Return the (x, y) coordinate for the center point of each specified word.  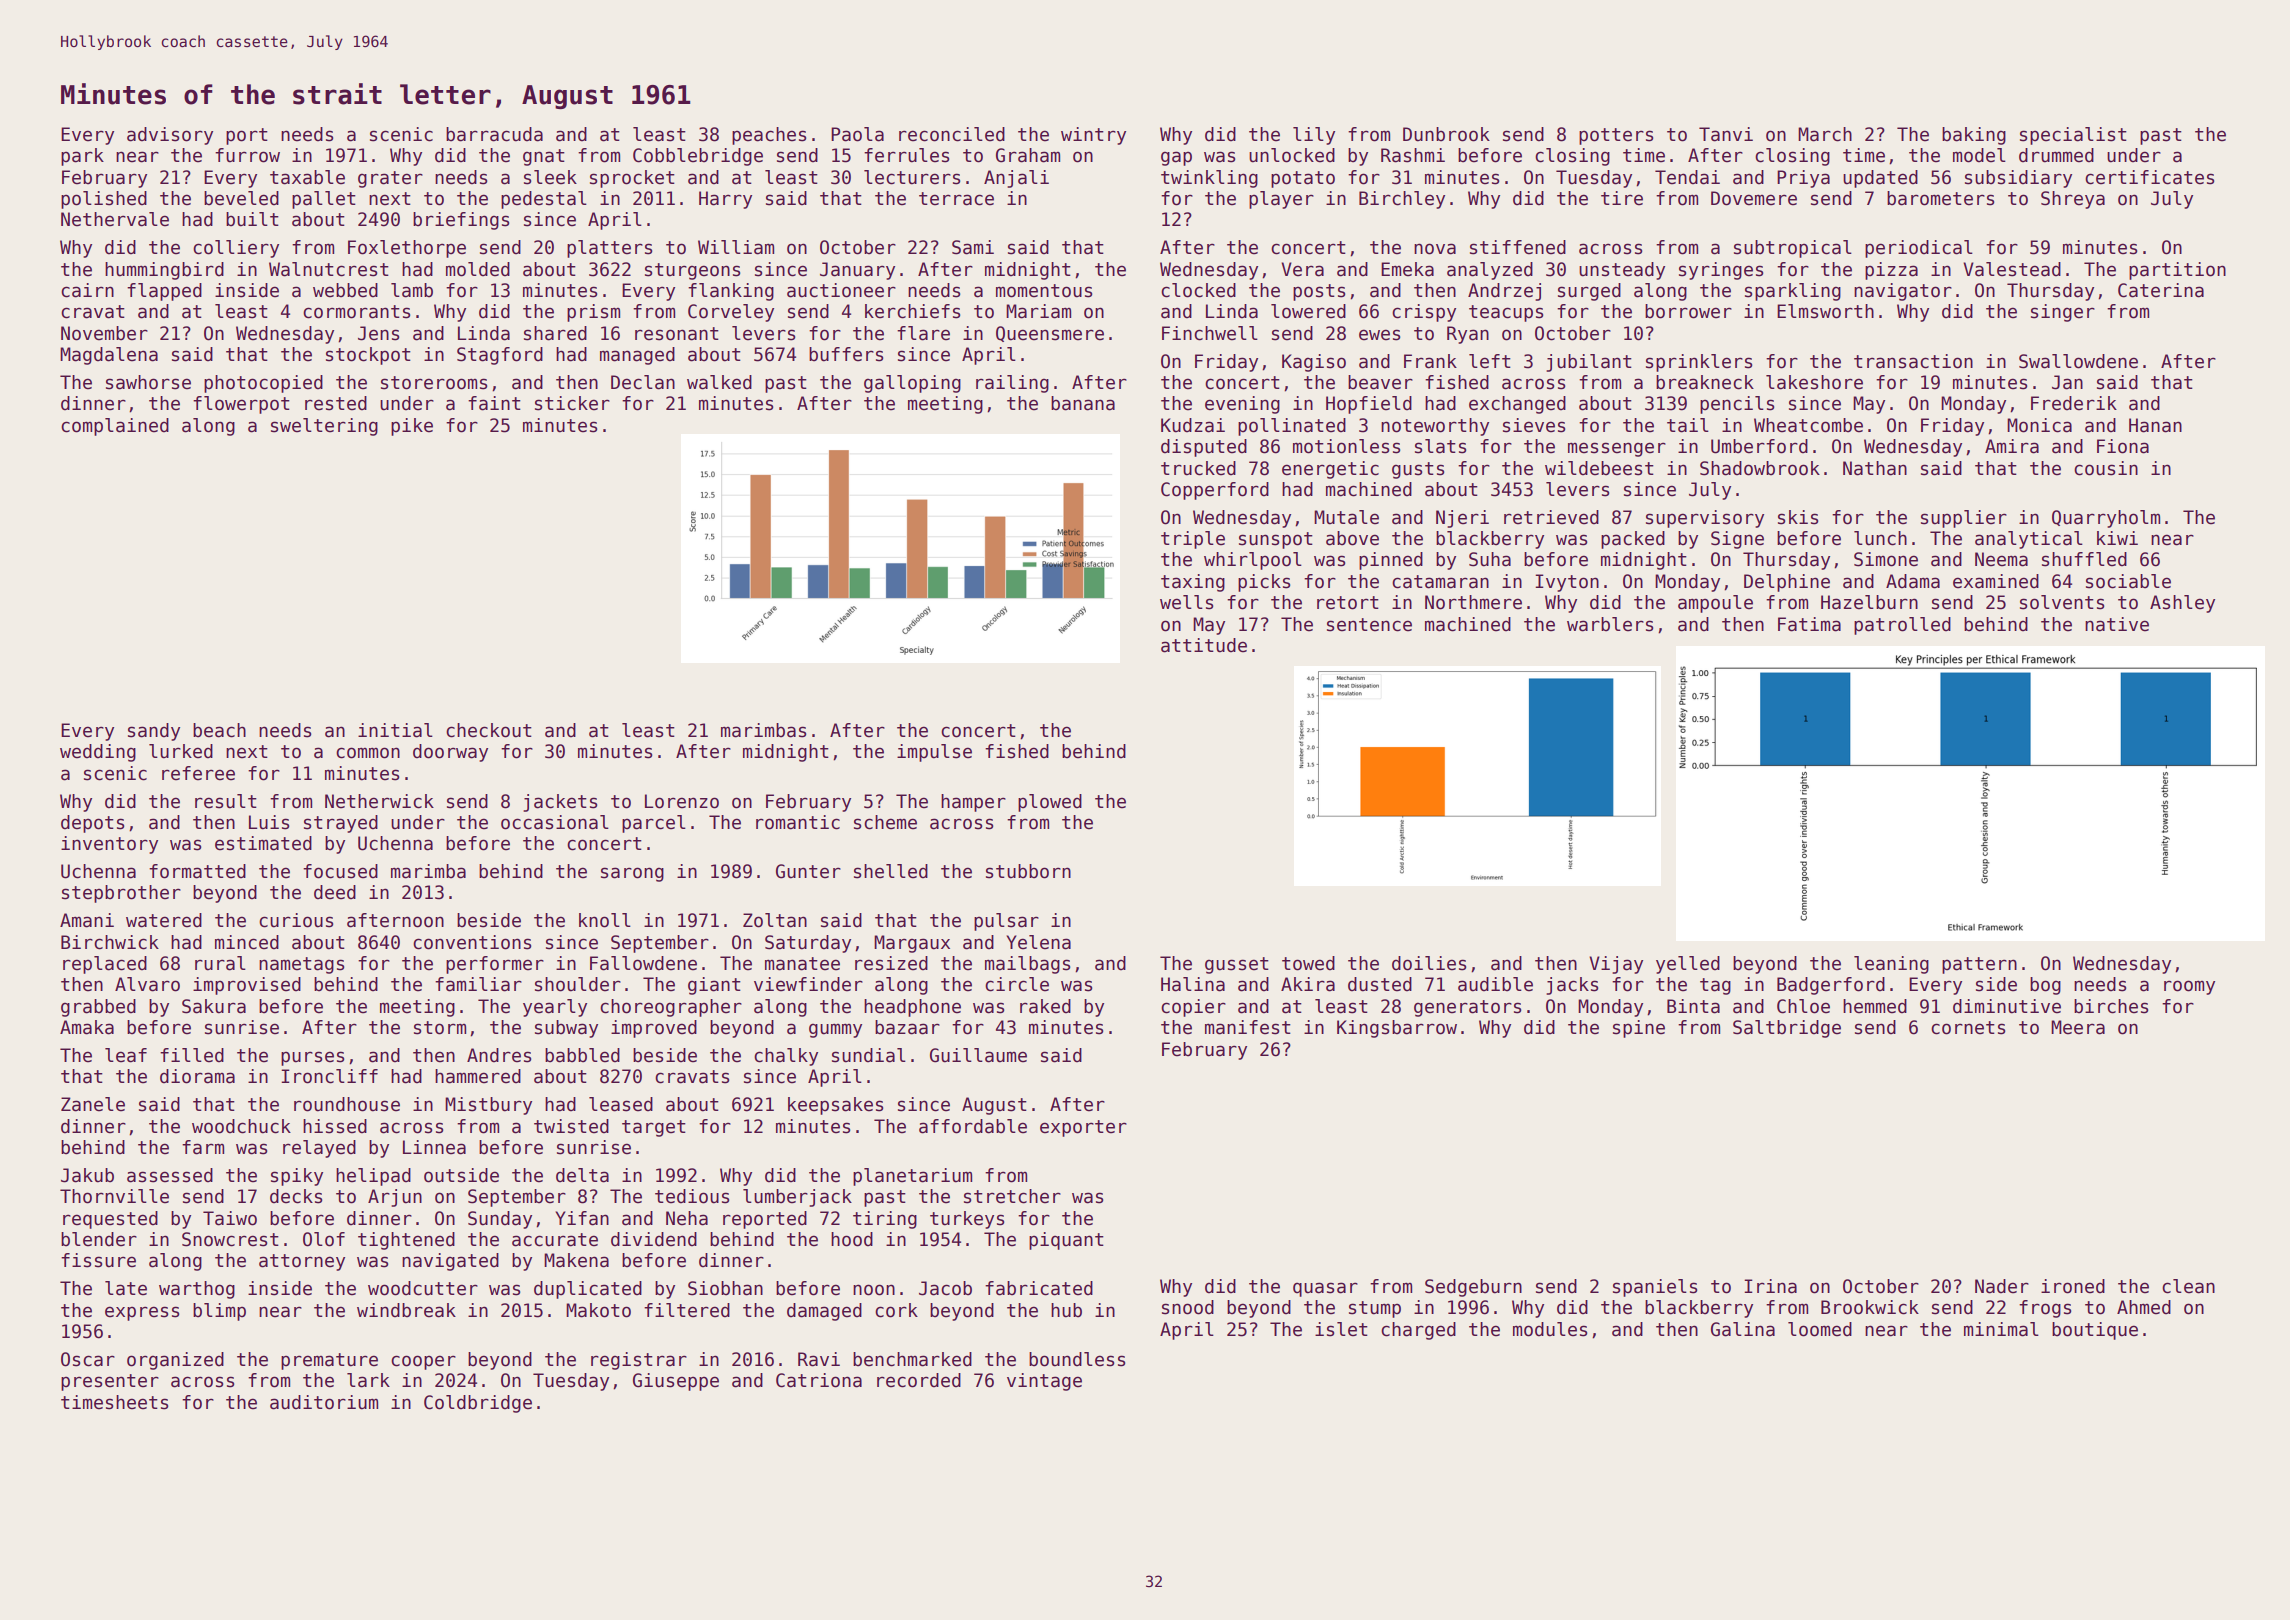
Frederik (2074, 403)
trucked (1198, 468)
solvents (2062, 602)
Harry (725, 200)
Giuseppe (676, 1382)
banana (1083, 403)
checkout (489, 730)
